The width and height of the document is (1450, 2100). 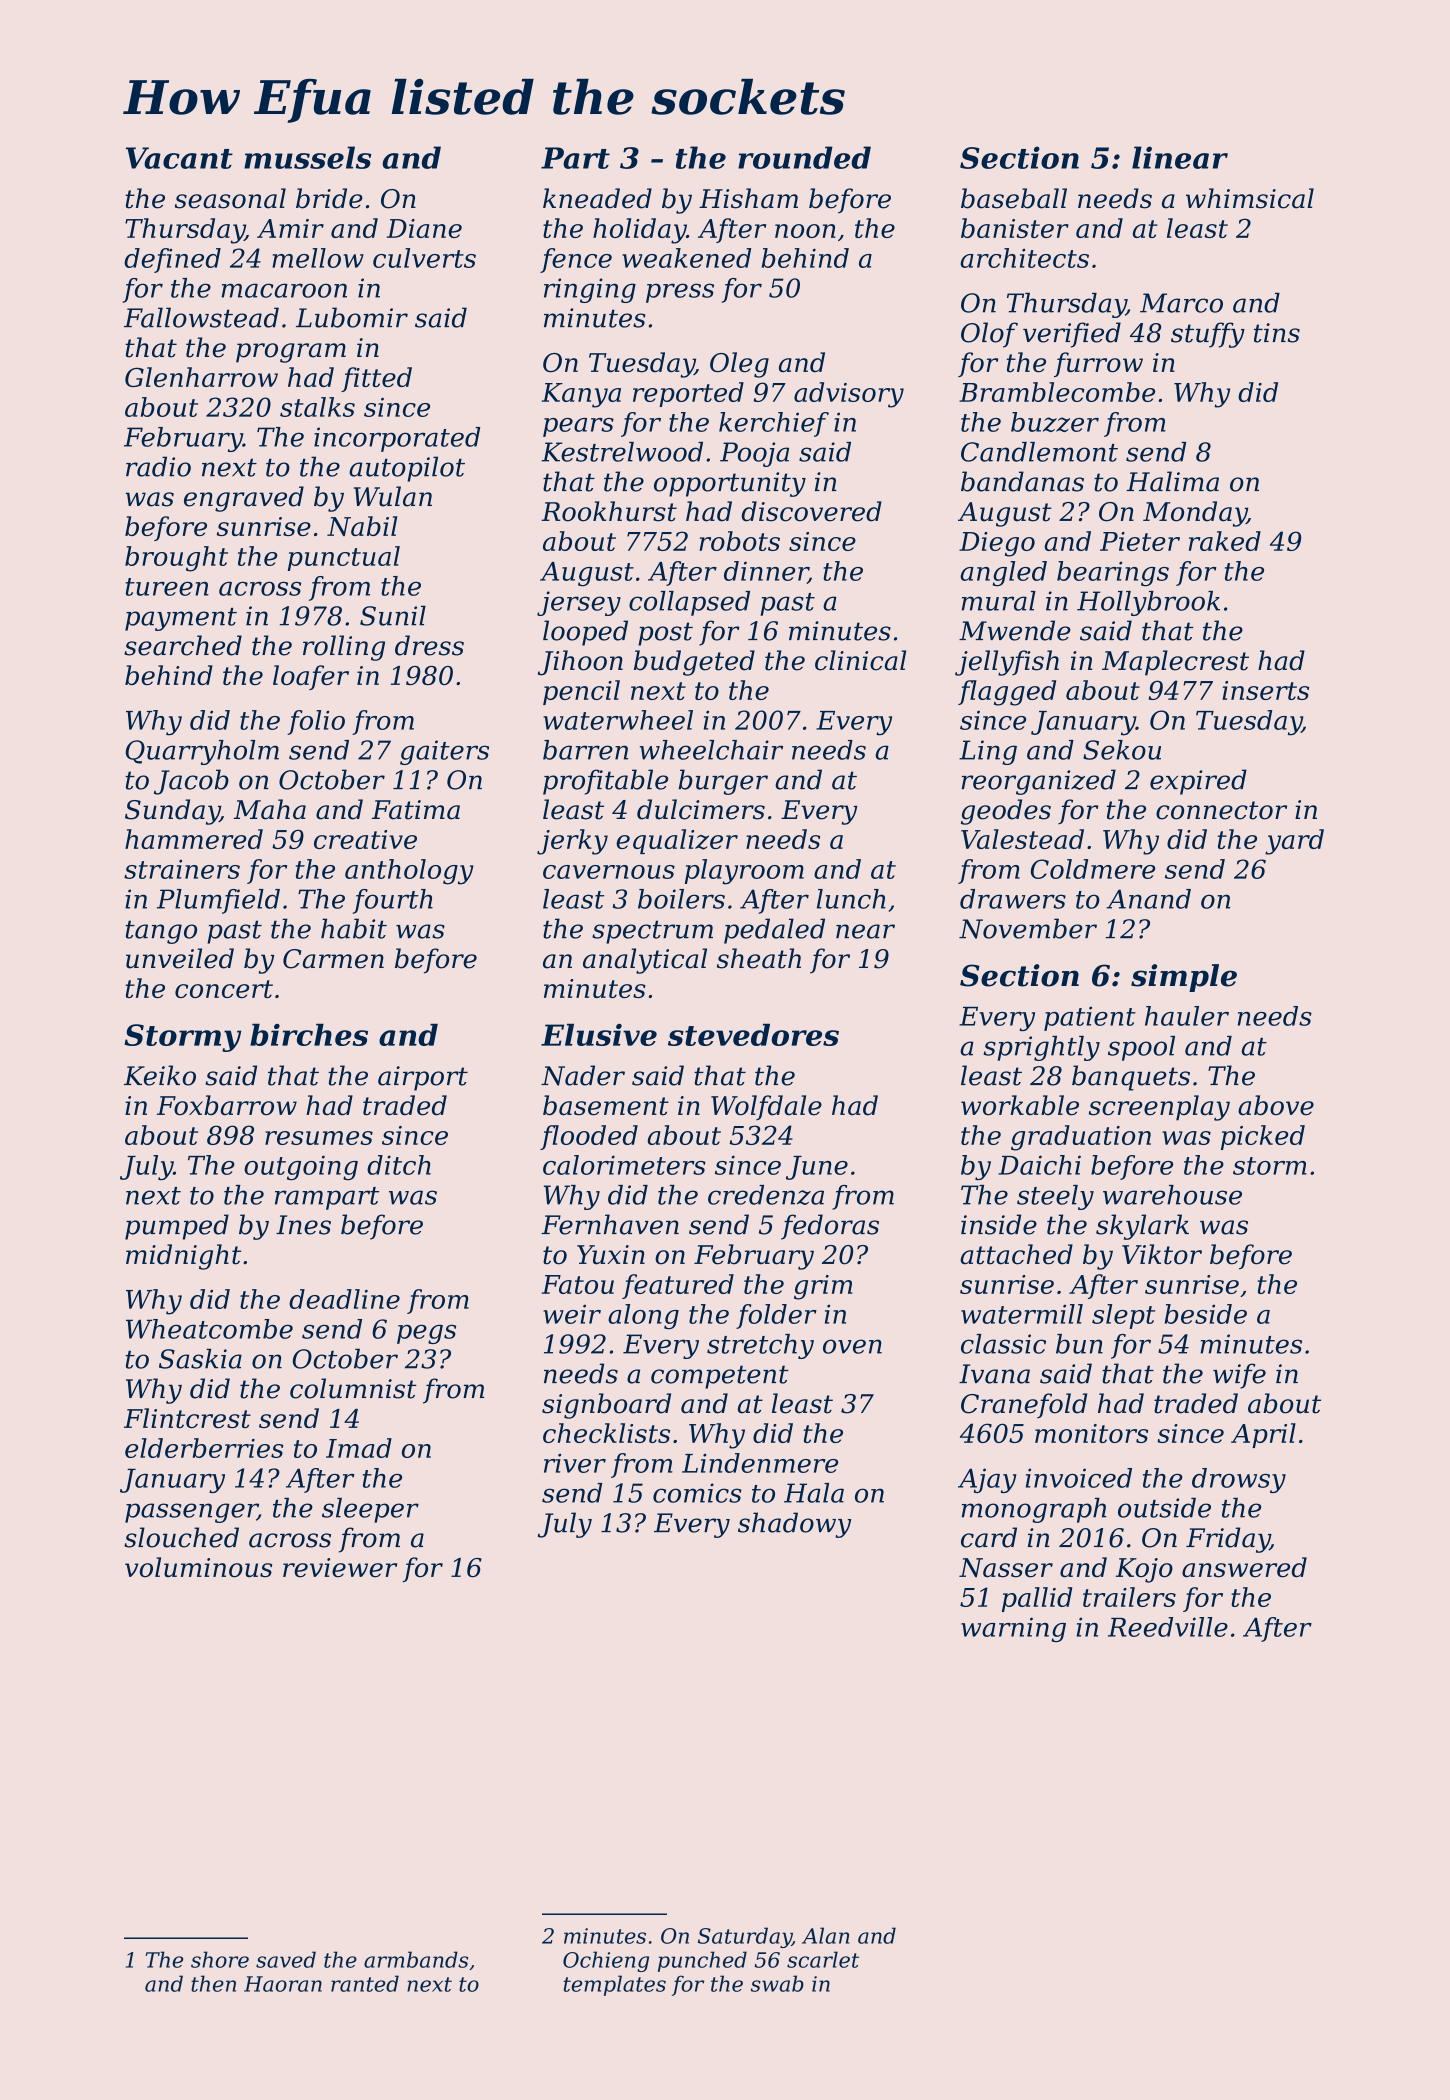 What do you see at coordinates (160, 1075) in the document?
I see `Keiko` at bounding box center [160, 1075].
